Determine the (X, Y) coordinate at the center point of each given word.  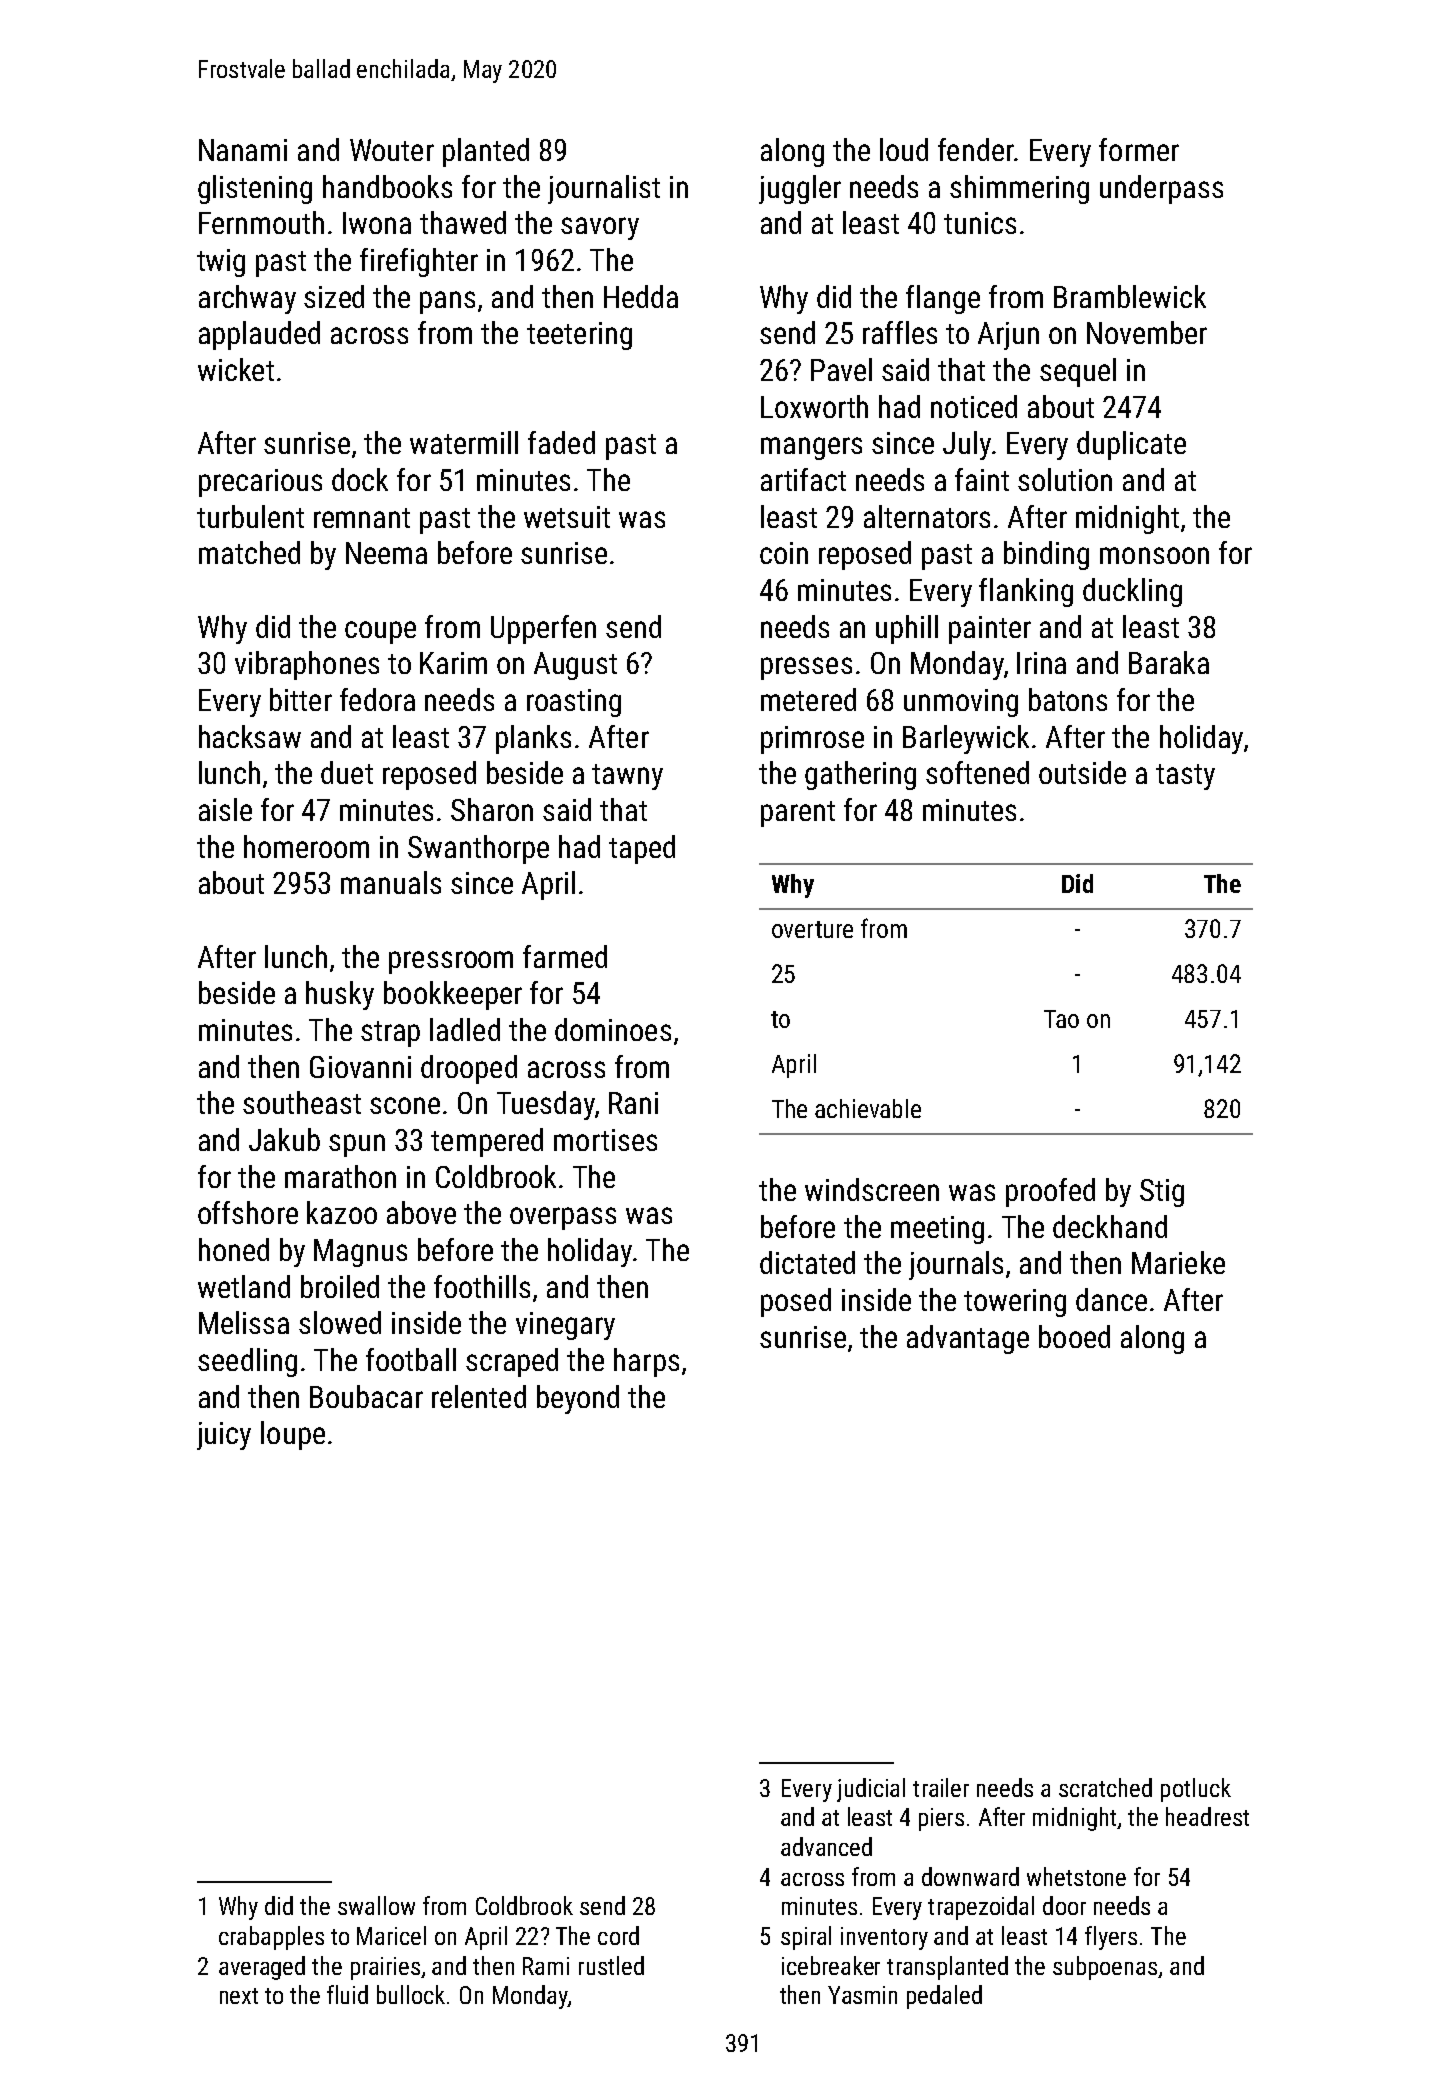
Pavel (841, 369)
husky (340, 995)
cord (618, 1935)
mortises (605, 1140)
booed (1074, 1336)
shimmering (1019, 189)
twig (221, 263)
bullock (411, 1994)
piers (941, 1819)
